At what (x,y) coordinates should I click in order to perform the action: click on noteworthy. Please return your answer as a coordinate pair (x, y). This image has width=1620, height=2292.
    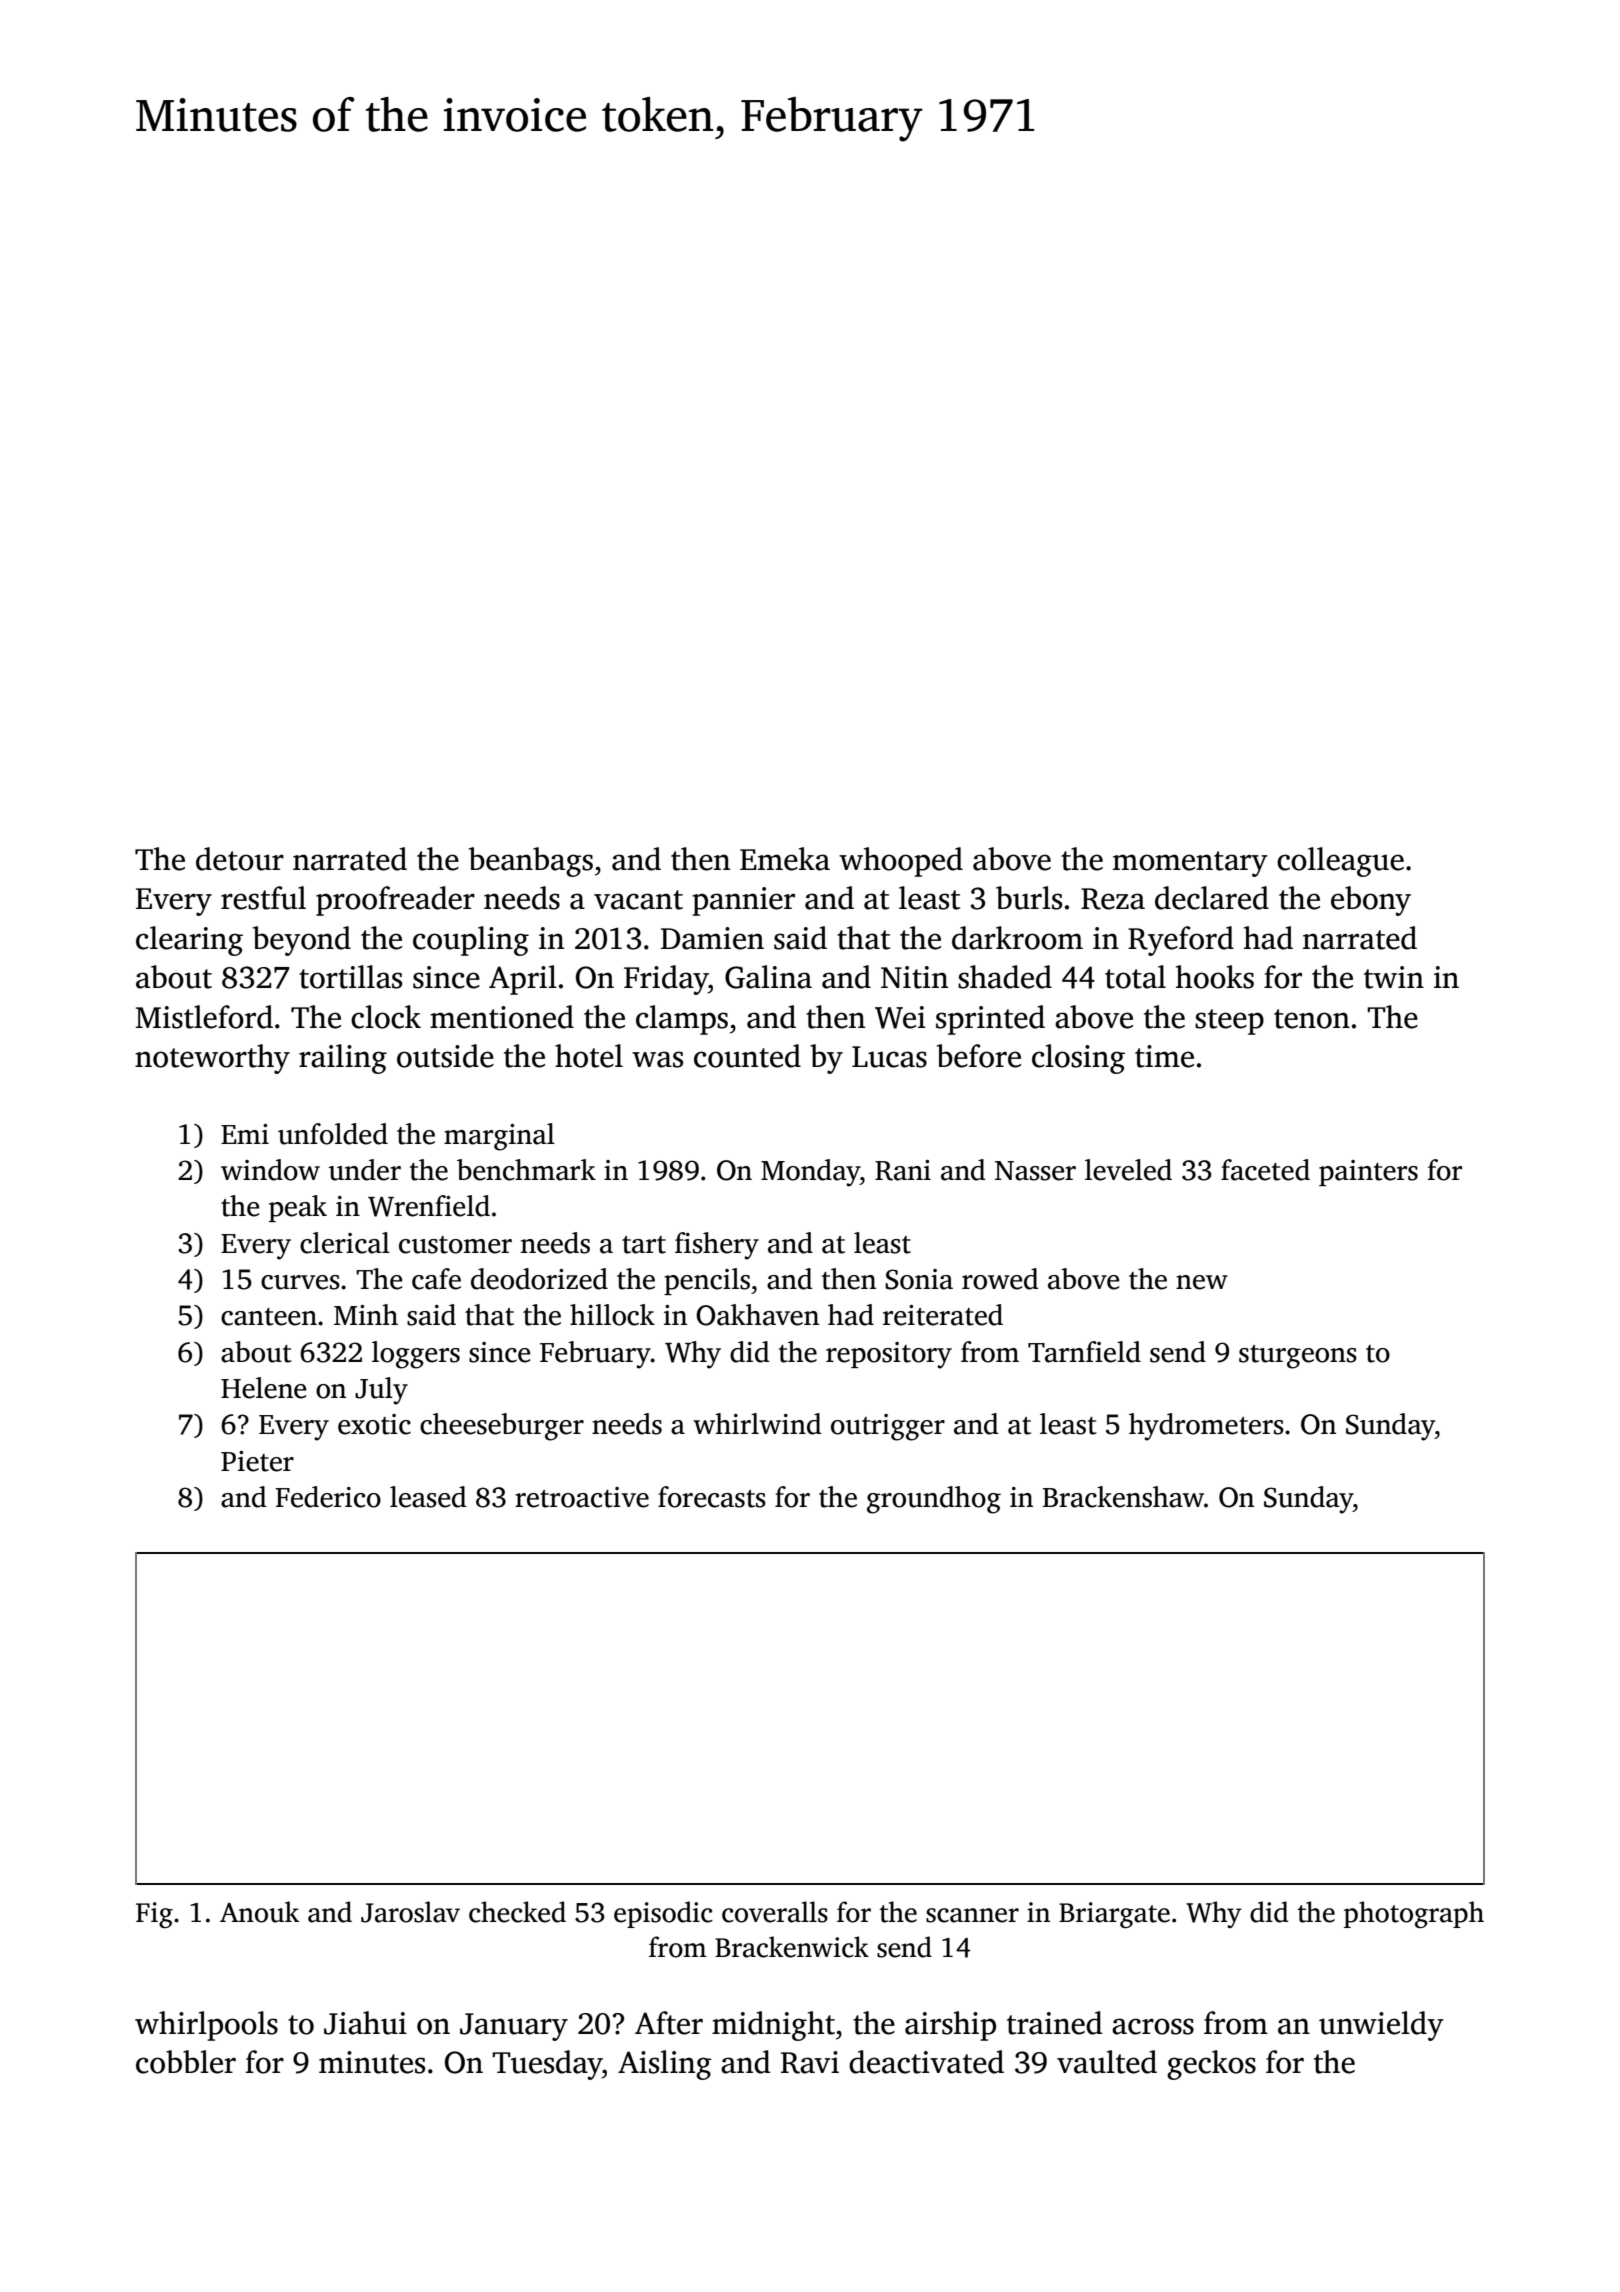
    Looking at the image, I should click on (212, 1059).
